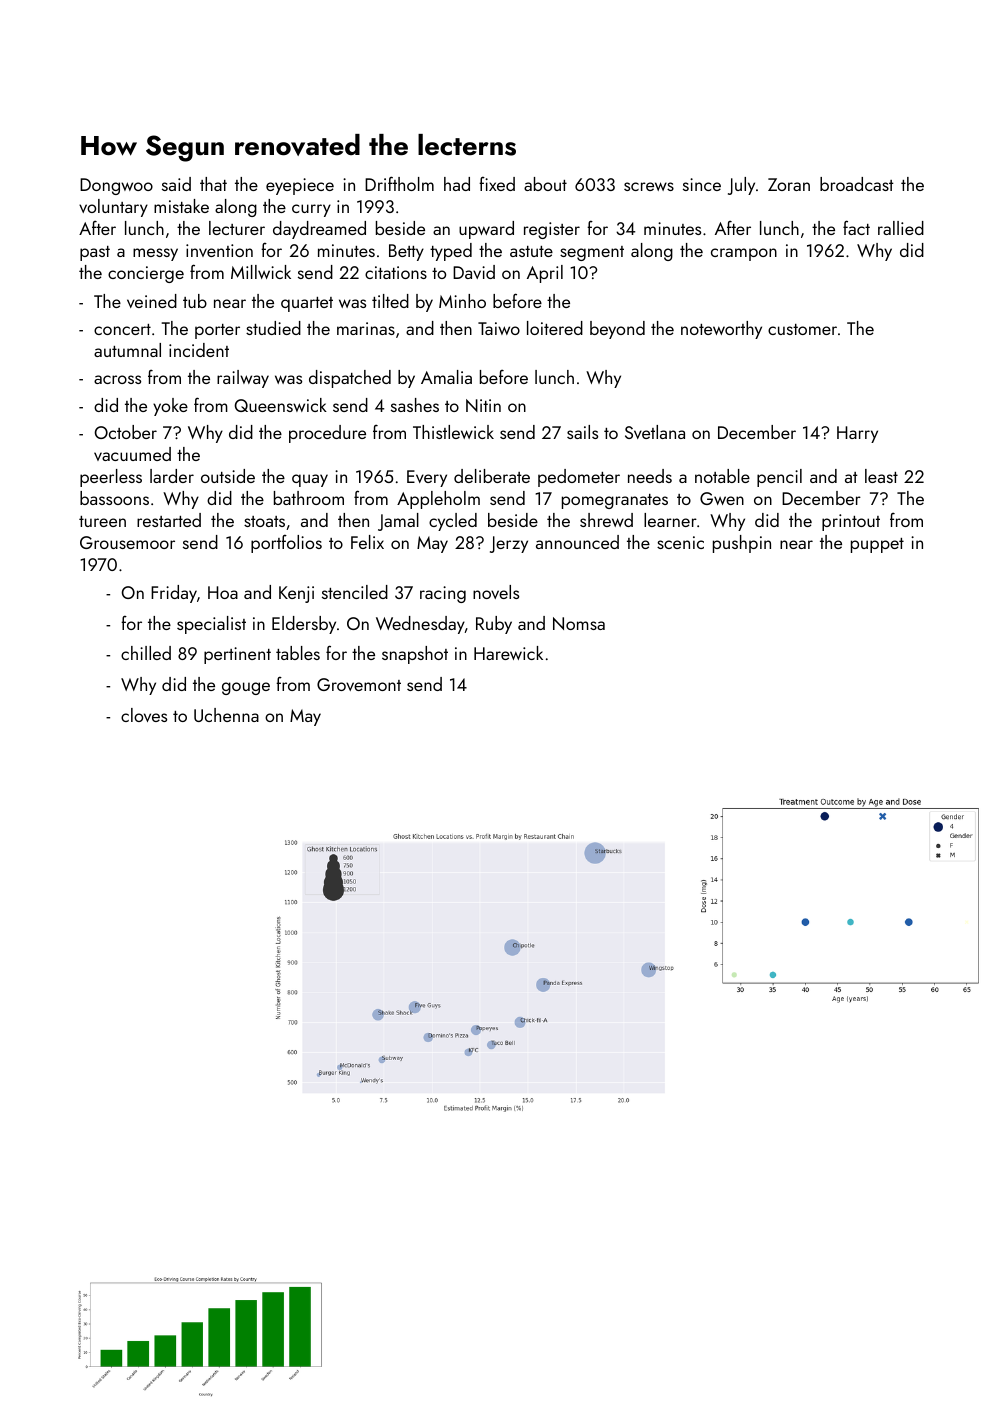 This document has width=1004, height=1426. I want to click on Svetlana, so click(655, 432).
